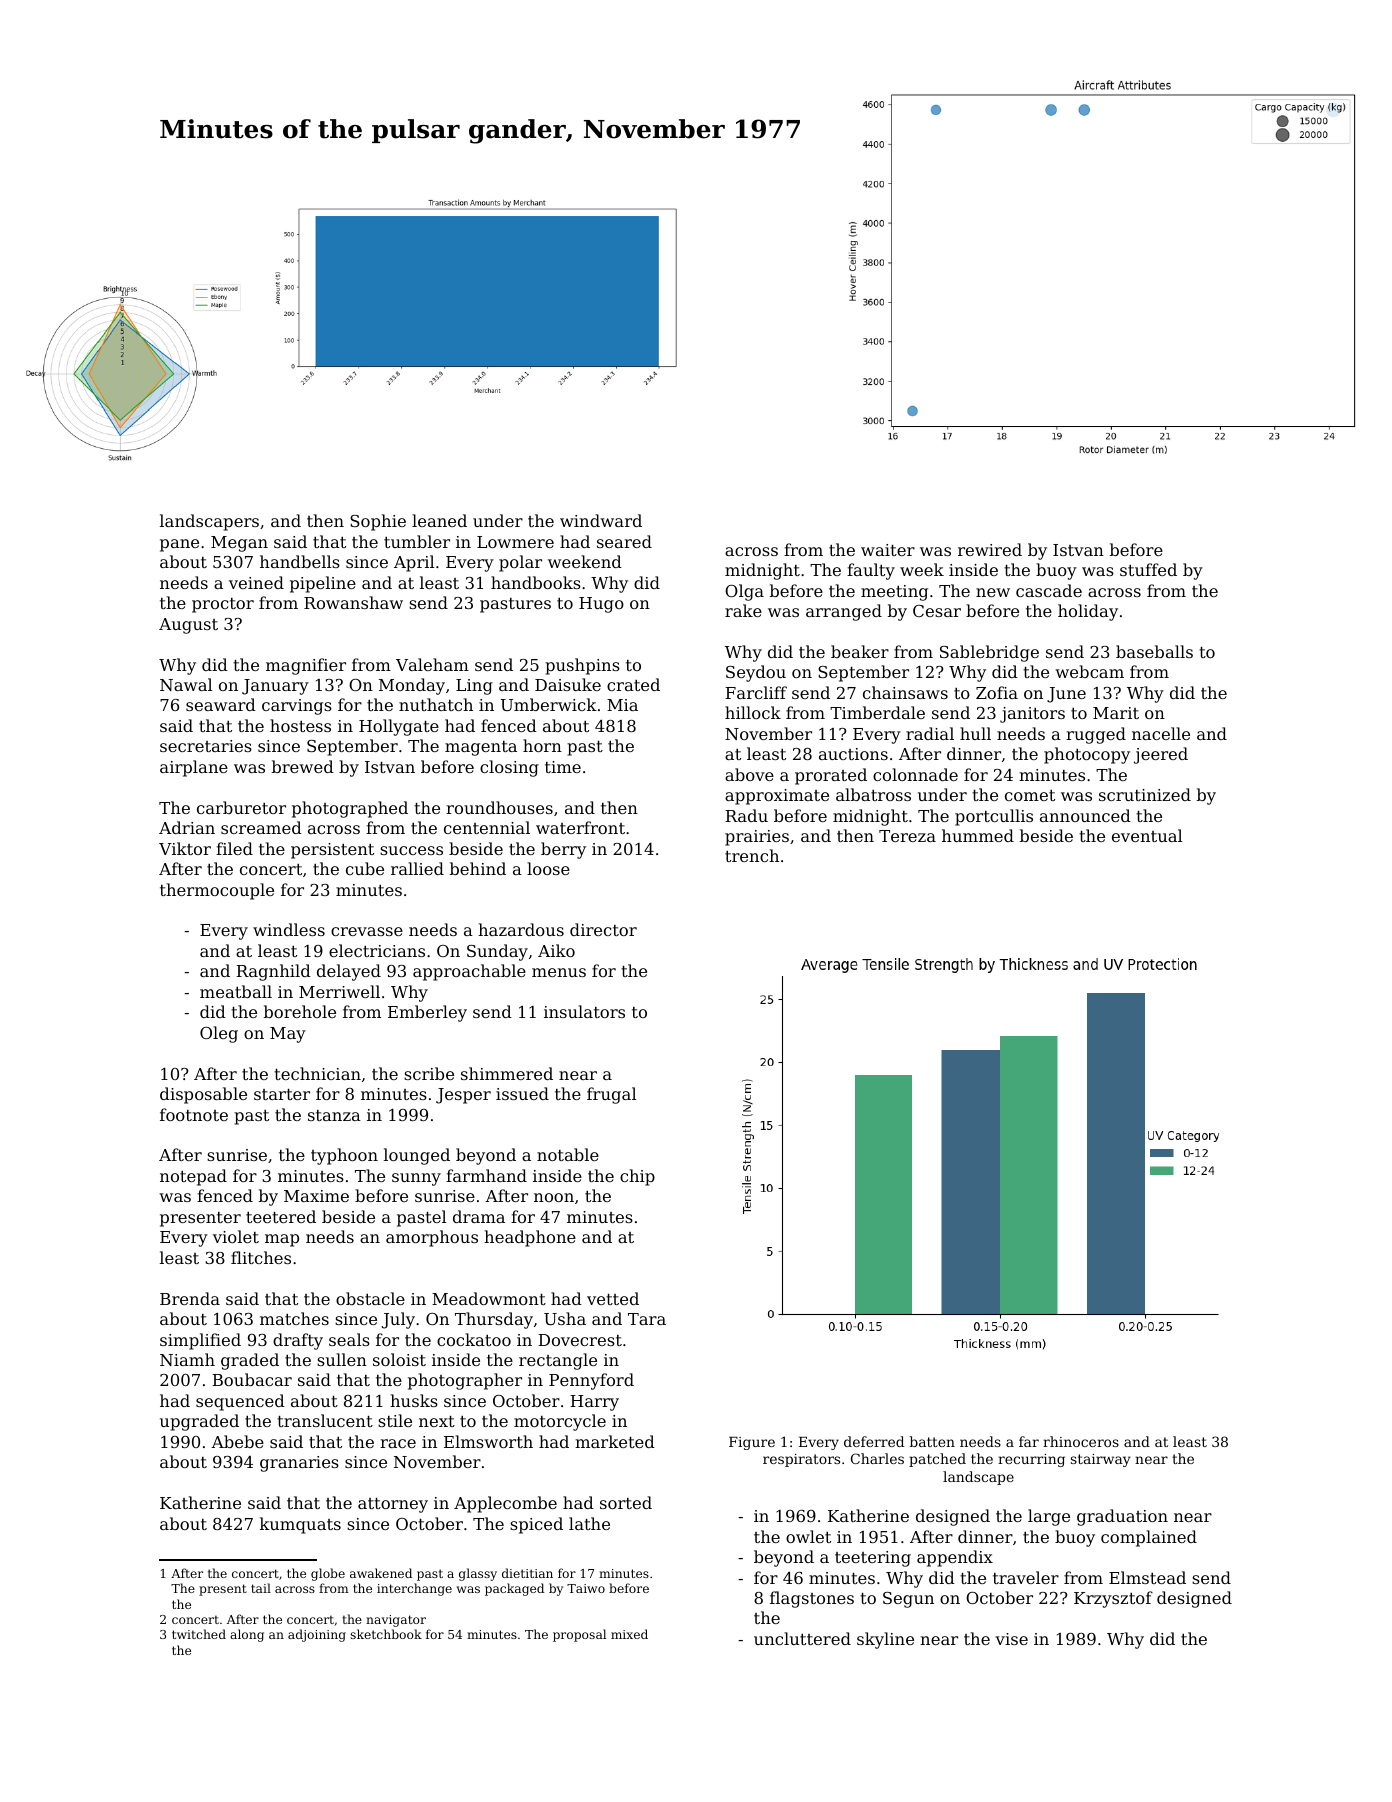 This screenshot has height=1802, width=1392. What do you see at coordinates (831, 776) in the screenshot?
I see `prorated` at bounding box center [831, 776].
